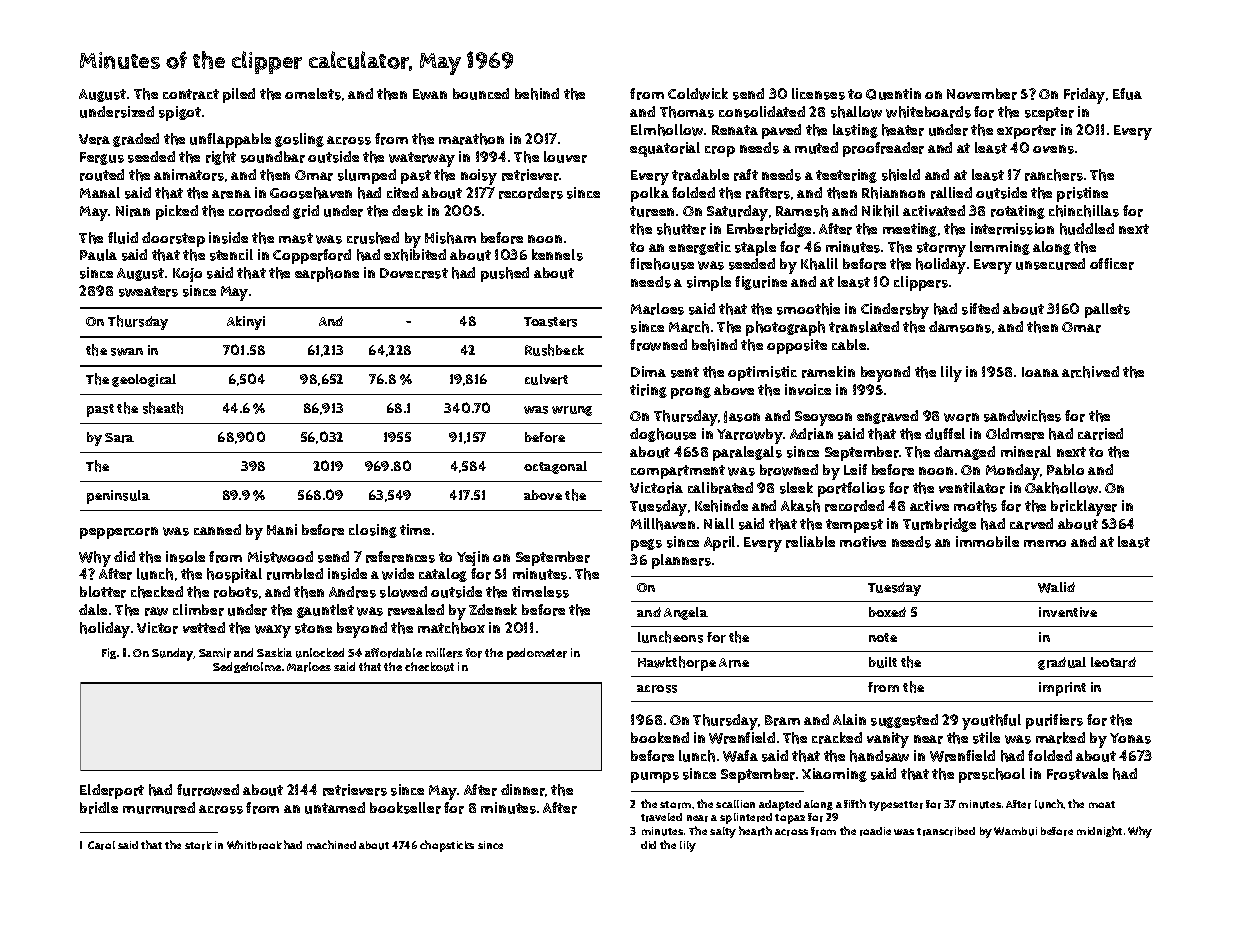  I want to click on omelets, so click(313, 94).
